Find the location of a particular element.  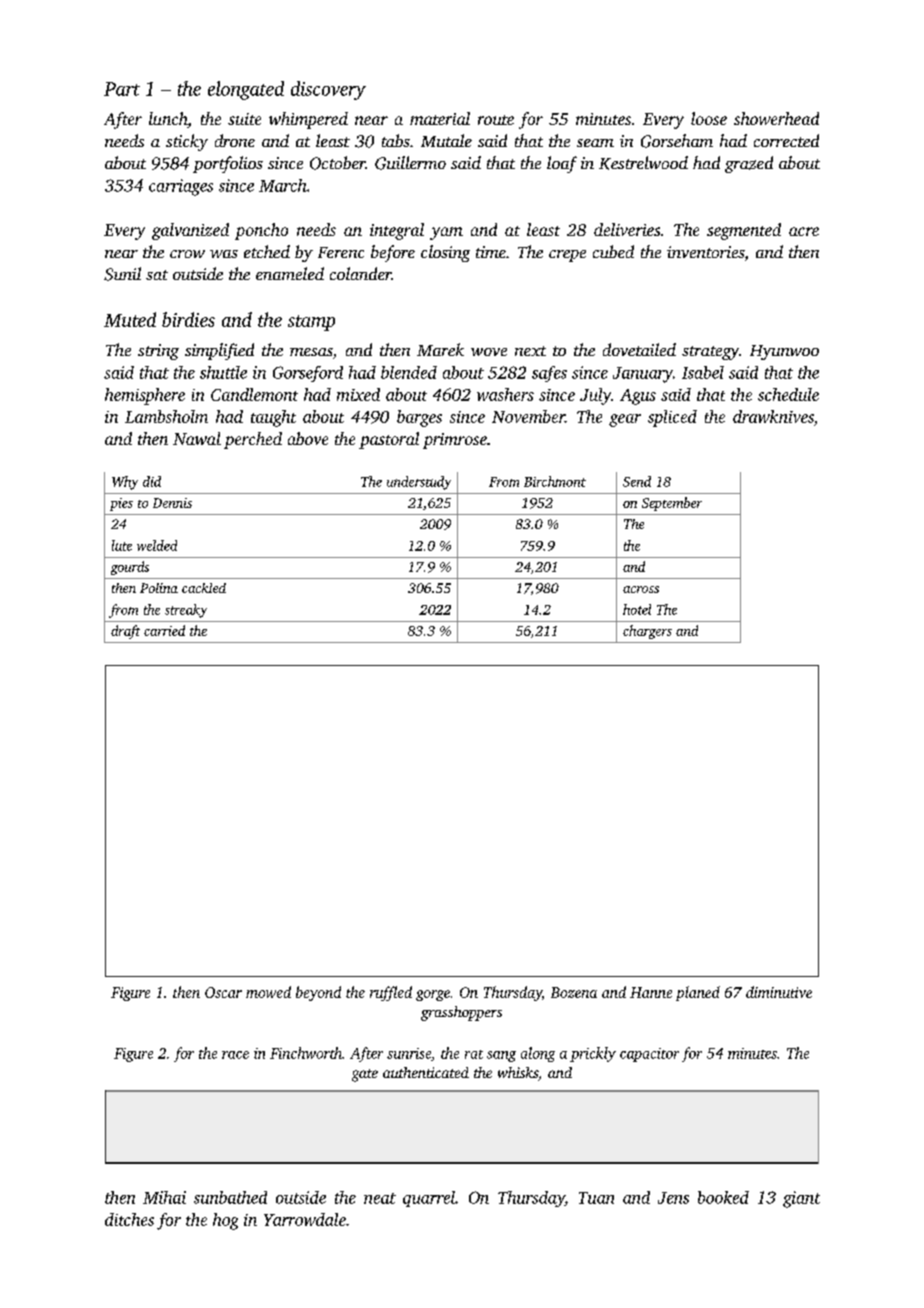

showerhead is located at coordinates (776, 118).
